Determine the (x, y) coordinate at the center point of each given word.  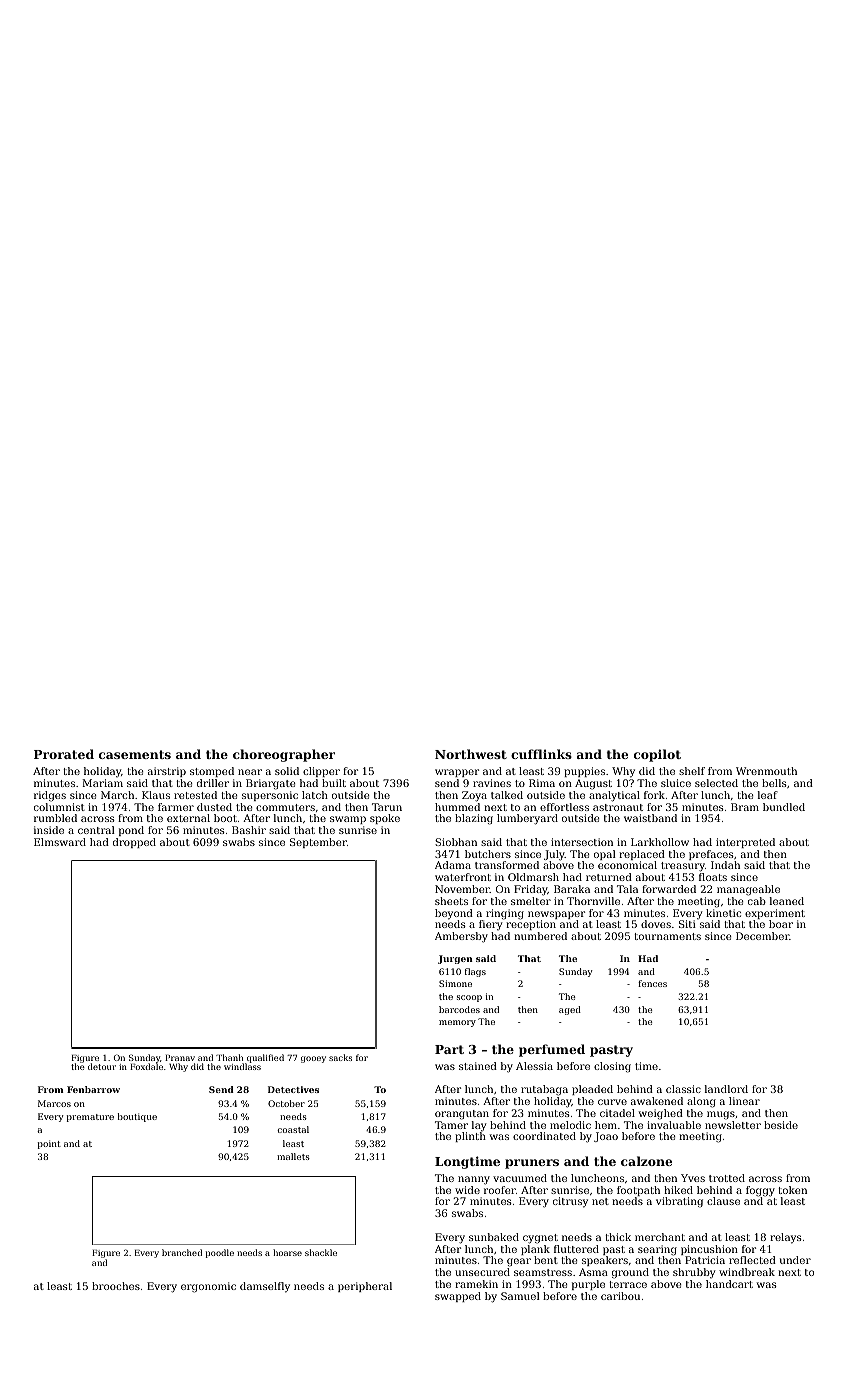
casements (135, 754)
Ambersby (461, 937)
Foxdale (146, 1067)
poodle (220, 1253)
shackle (321, 1252)
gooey (313, 1059)
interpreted (745, 843)
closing (612, 1067)
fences (652, 983)
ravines (492, 783)
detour (102, 1066)
